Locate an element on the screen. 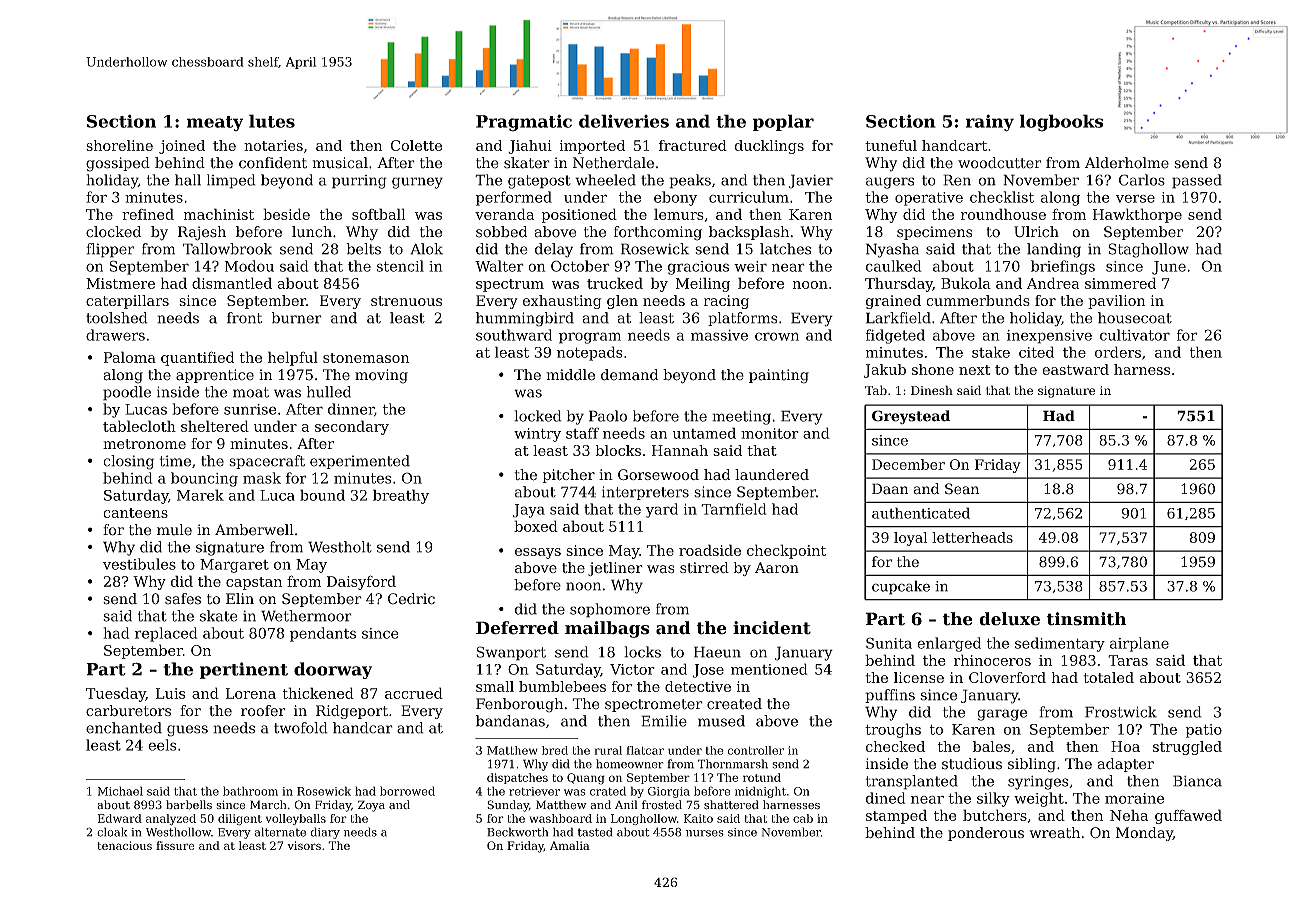 This screenshot has width=1308, height=924. moraine is located at coordinates (1134, 798).
